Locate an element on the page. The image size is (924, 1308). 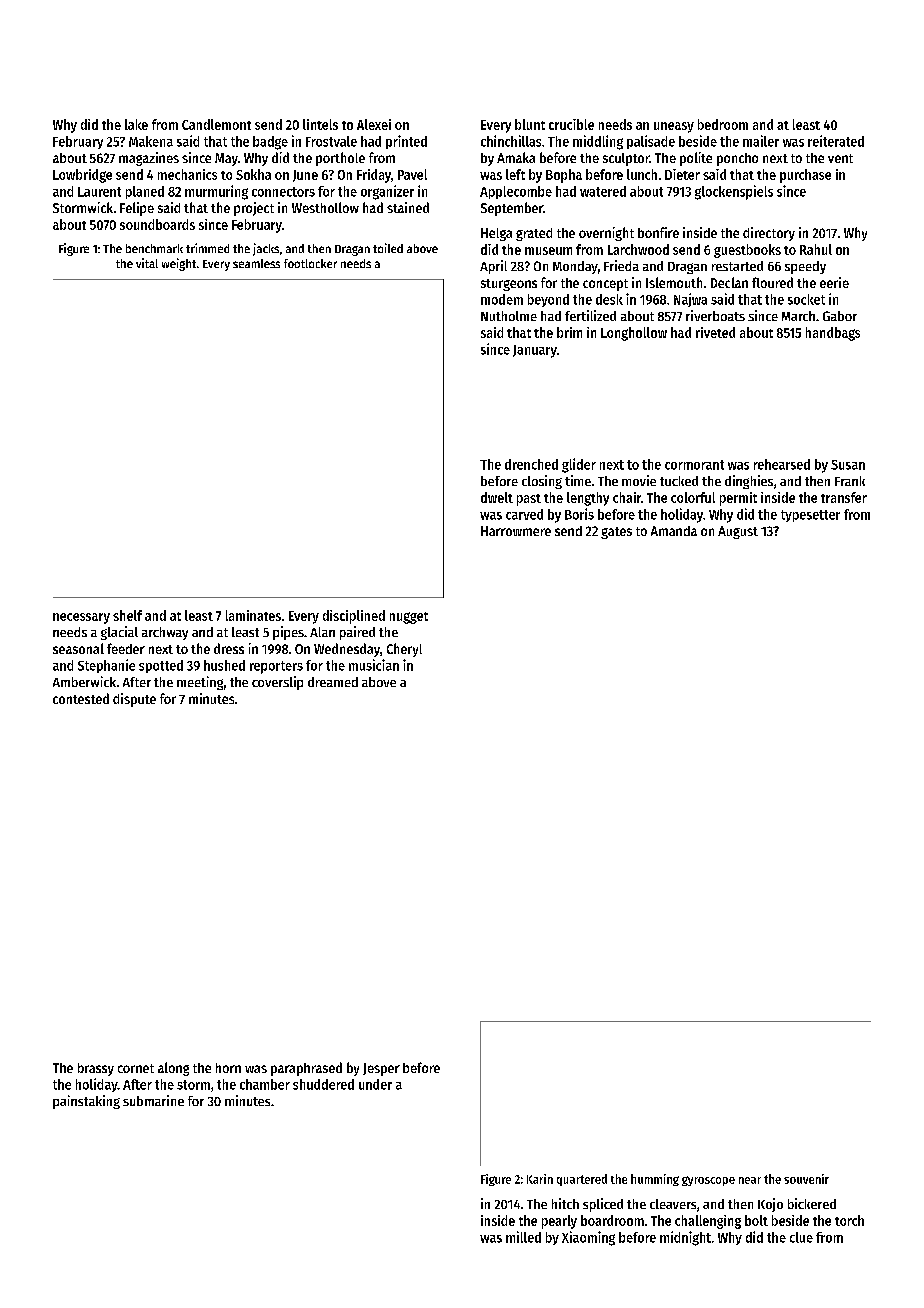
crucible is located at coordinates (571, 124).
